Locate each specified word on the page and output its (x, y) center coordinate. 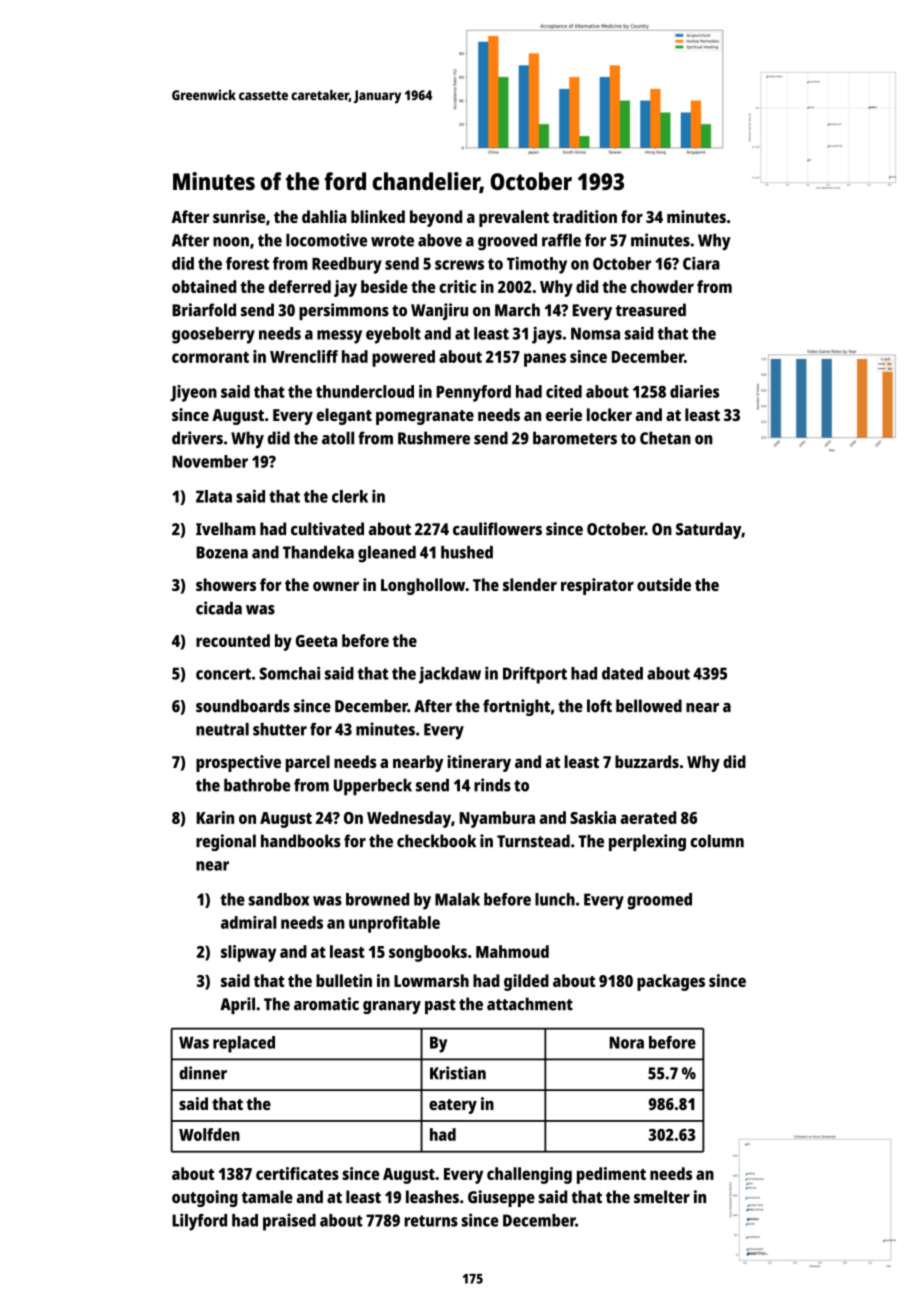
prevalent (514, 218)
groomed (659, 901)
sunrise (239, 216)
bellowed (649, 706)
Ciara (701, 263)
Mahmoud (512, 951)
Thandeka (318, 552)
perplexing (647, 842)
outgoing (205, 1198)
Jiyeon (193, 393)
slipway (248, 953)
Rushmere (434, 438)
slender (530, 584)
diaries (694, 391)
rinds (492, 785)
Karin (215, 817)
